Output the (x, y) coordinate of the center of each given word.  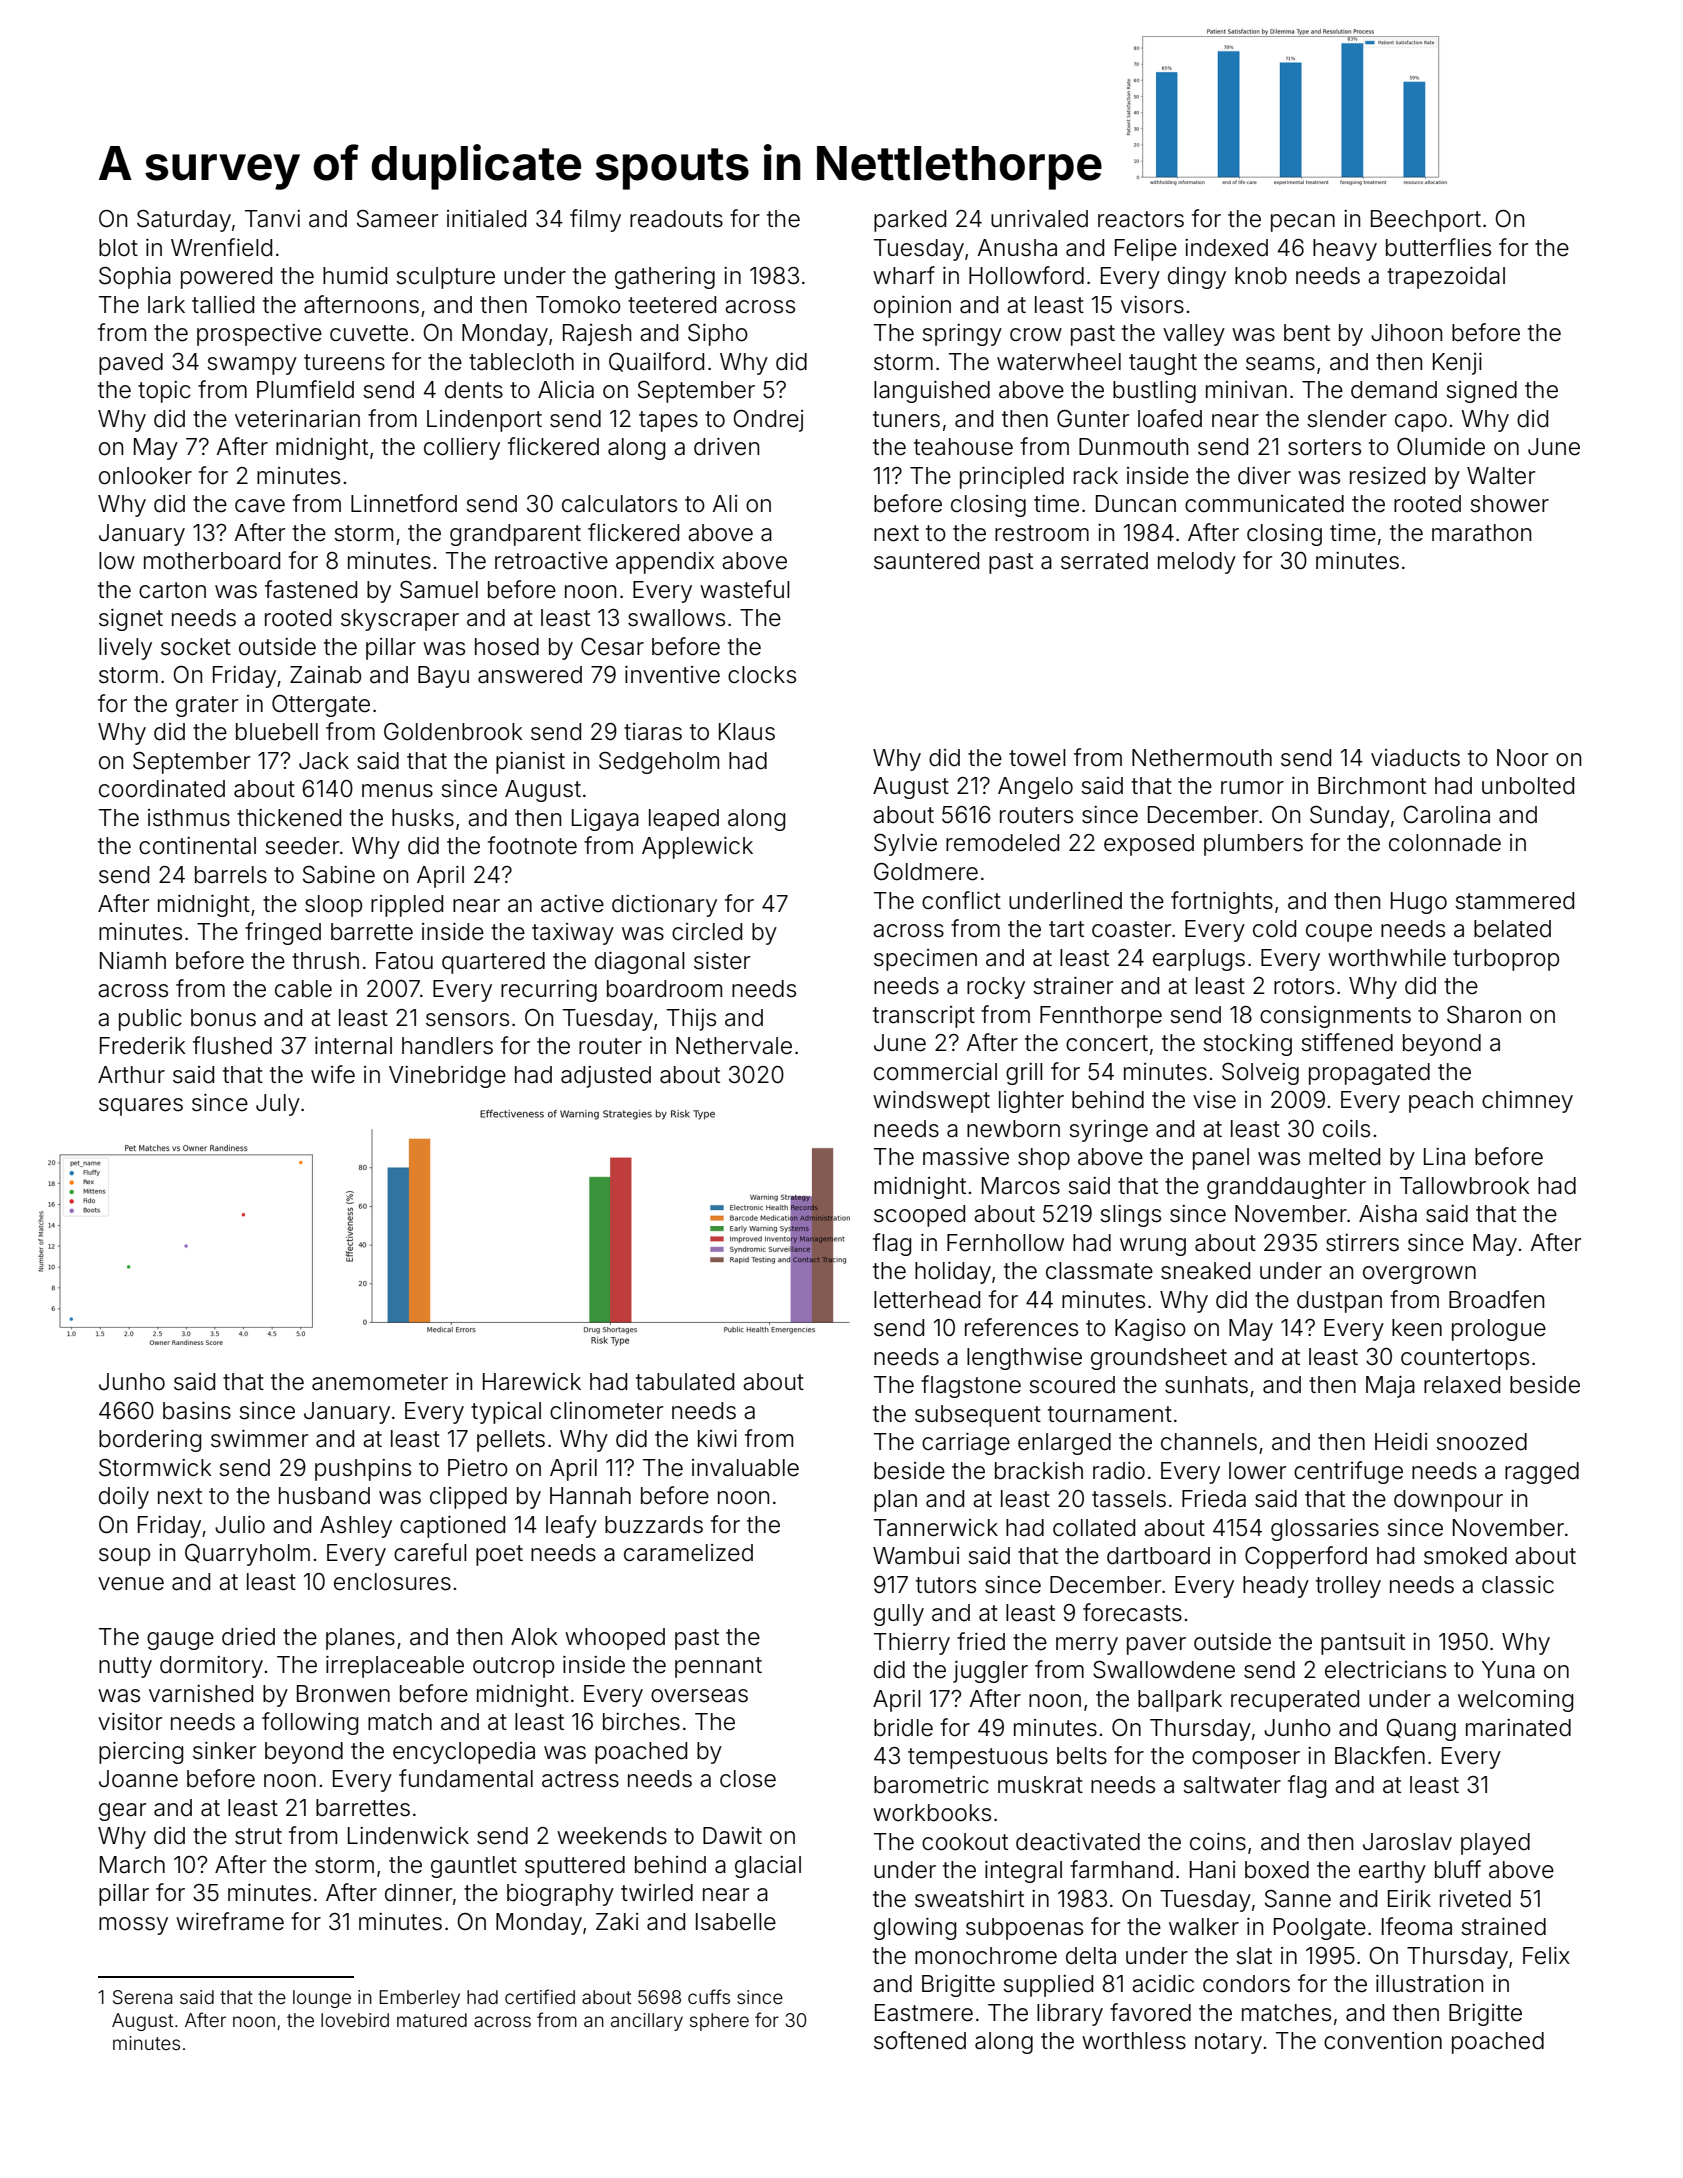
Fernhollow (1005, 1243)
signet (131, 620)
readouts (676, 219)
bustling (1154, 392)
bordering (150, 1441)
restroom (1042, 533)
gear (122, 1812)
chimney (1527, 1102)
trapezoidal (1446, 278)
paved (131, 364)
